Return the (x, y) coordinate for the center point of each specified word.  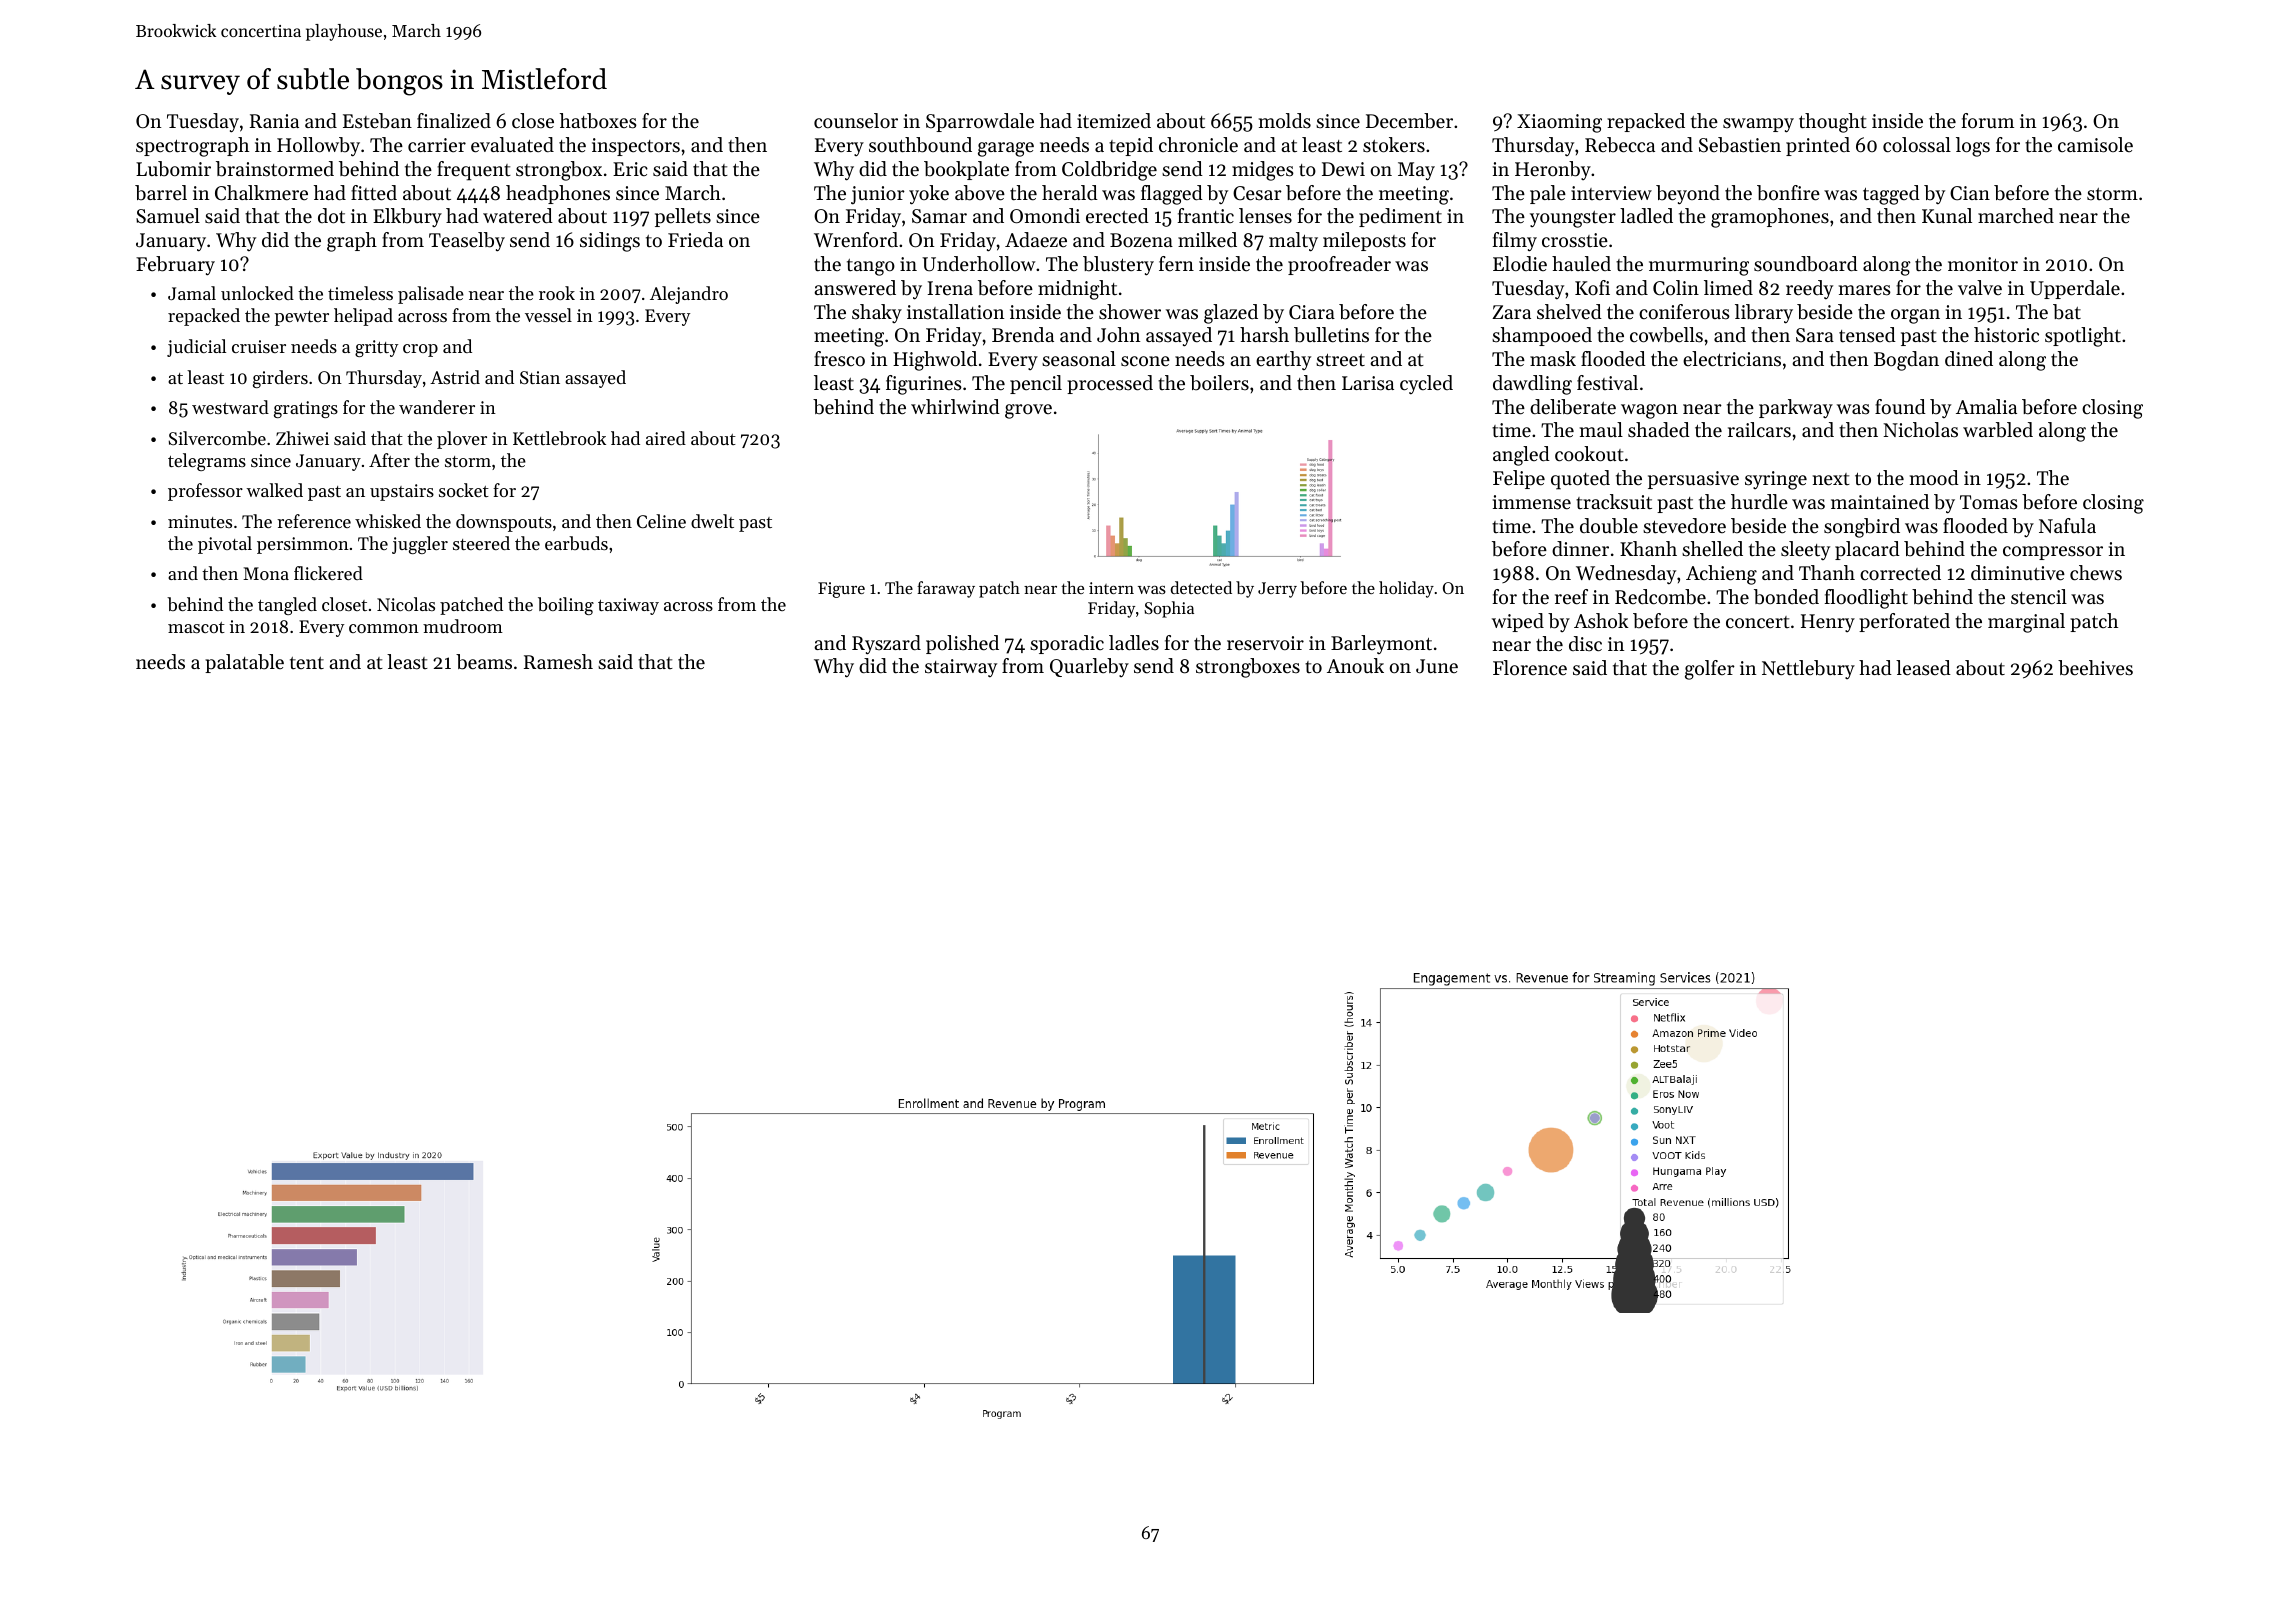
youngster (1573, 219)
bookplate (966, 170)
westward (230, 407)
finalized (454, 121)
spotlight (2083, 337)
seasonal (1079, 359)
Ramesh (558, 662)
